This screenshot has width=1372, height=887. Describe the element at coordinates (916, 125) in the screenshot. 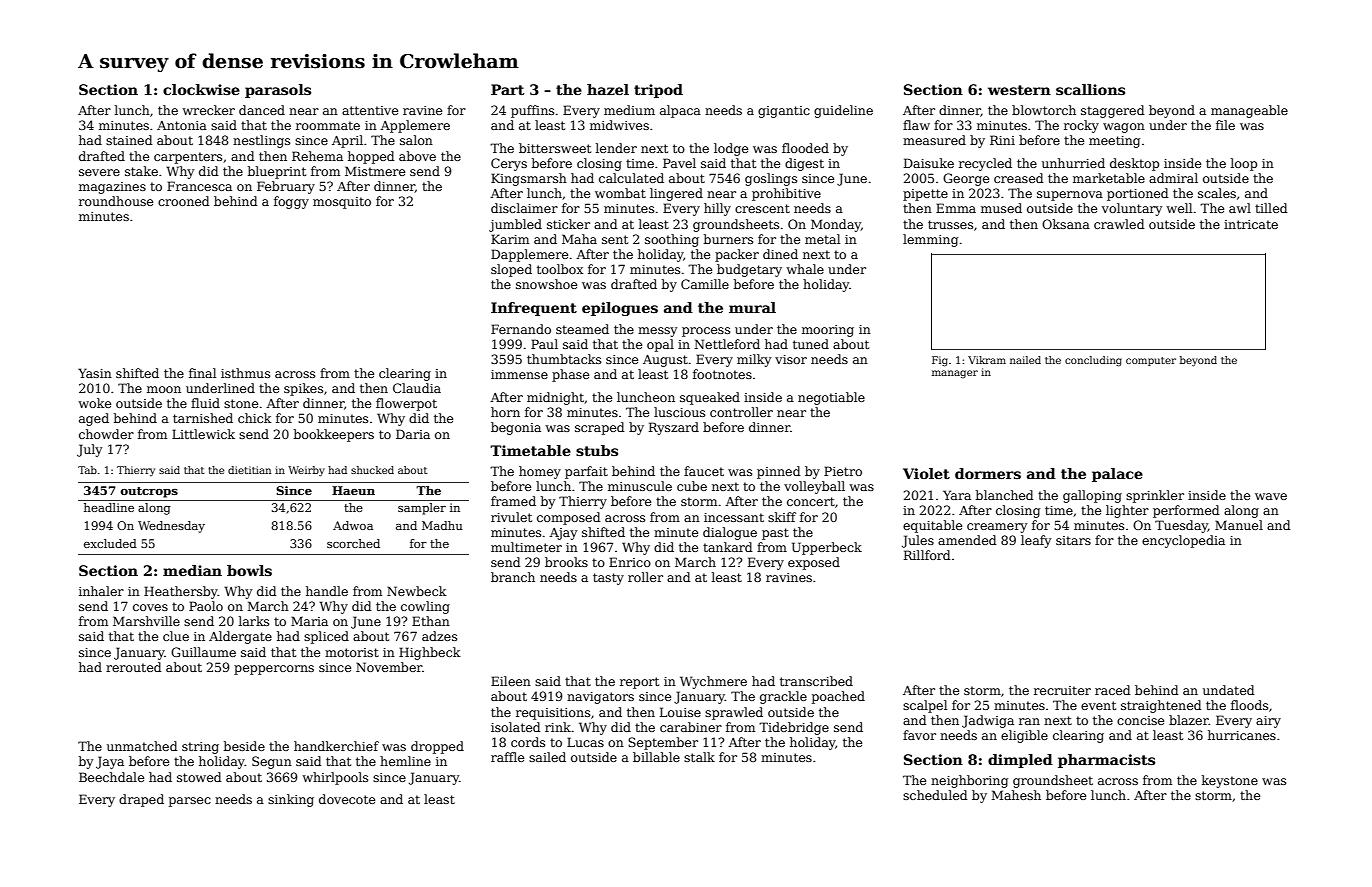

I see `flaw` at that location.
